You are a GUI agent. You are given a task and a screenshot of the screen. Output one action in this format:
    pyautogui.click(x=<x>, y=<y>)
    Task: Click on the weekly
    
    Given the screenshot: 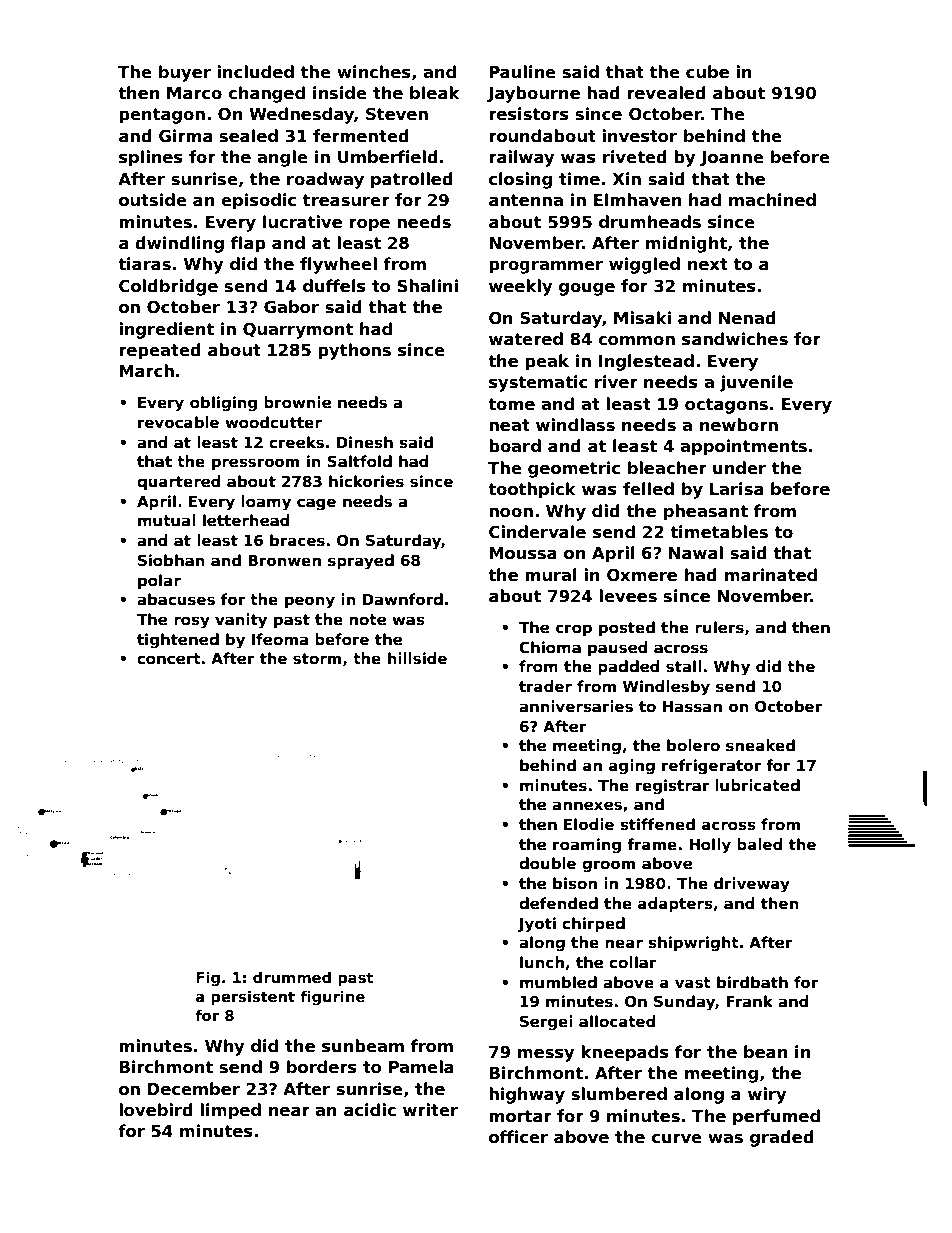 What is the action you would take?
    pyautogui.click(x=521, y=287)
